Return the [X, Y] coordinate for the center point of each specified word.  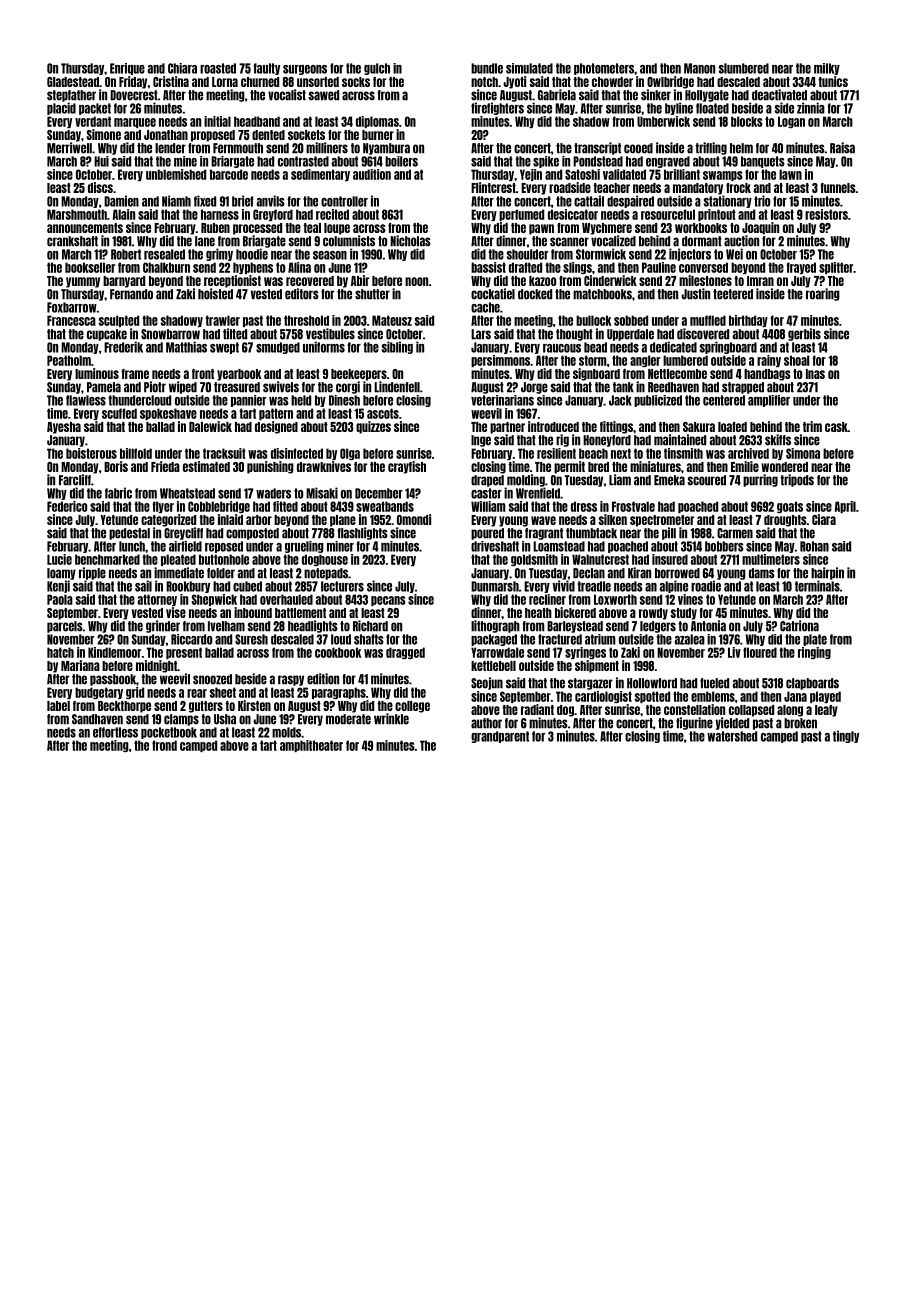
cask [836, 427]
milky [827, 69]
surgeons [305, 70]
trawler [222, 320]
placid [61, 108]
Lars [481, 334]
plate [815, 640]
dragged [405, 653]
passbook [113, 680]
